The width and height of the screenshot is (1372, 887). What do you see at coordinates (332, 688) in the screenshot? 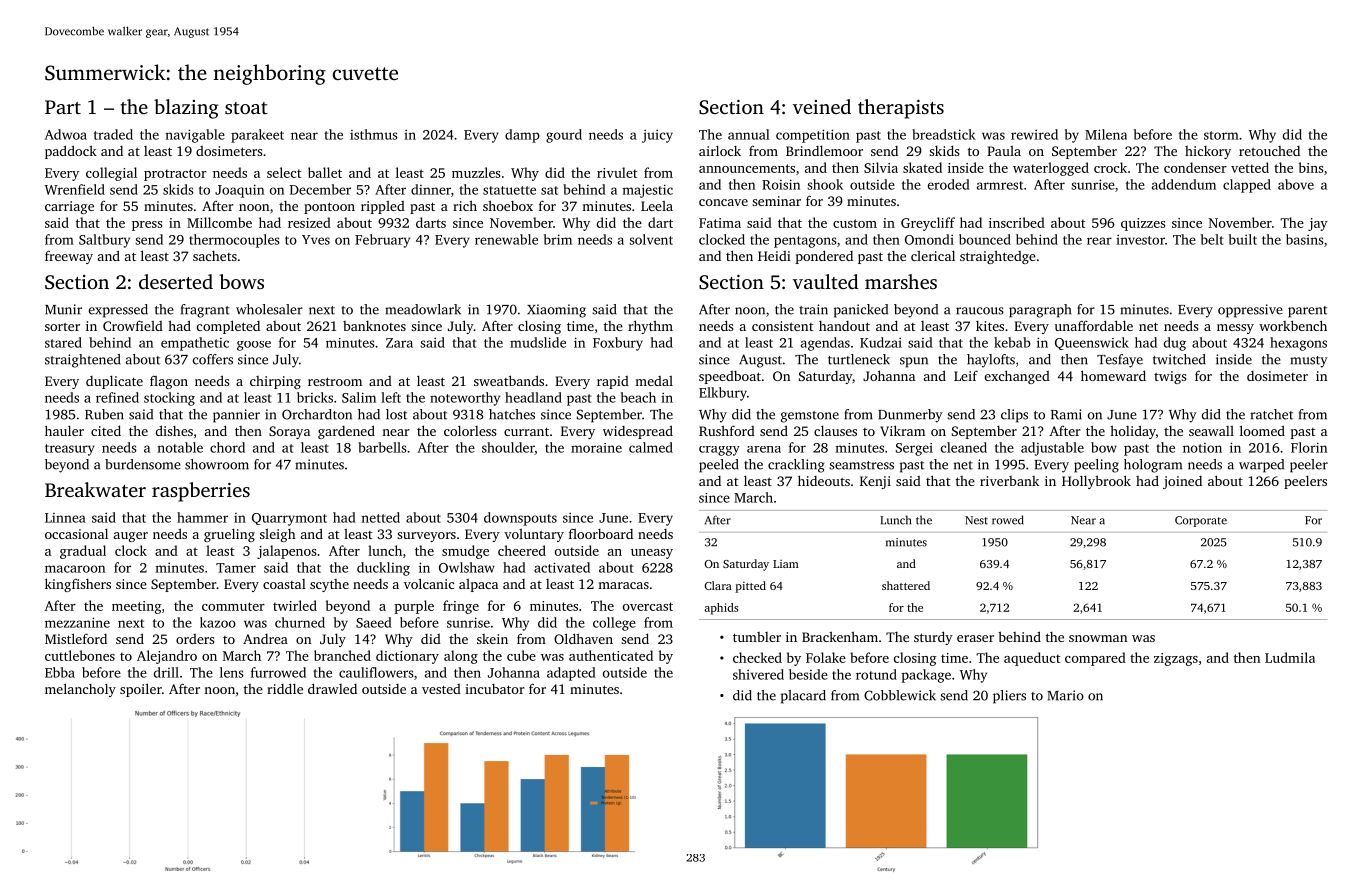
I see `drawled` at bounding box center [332, 688].
